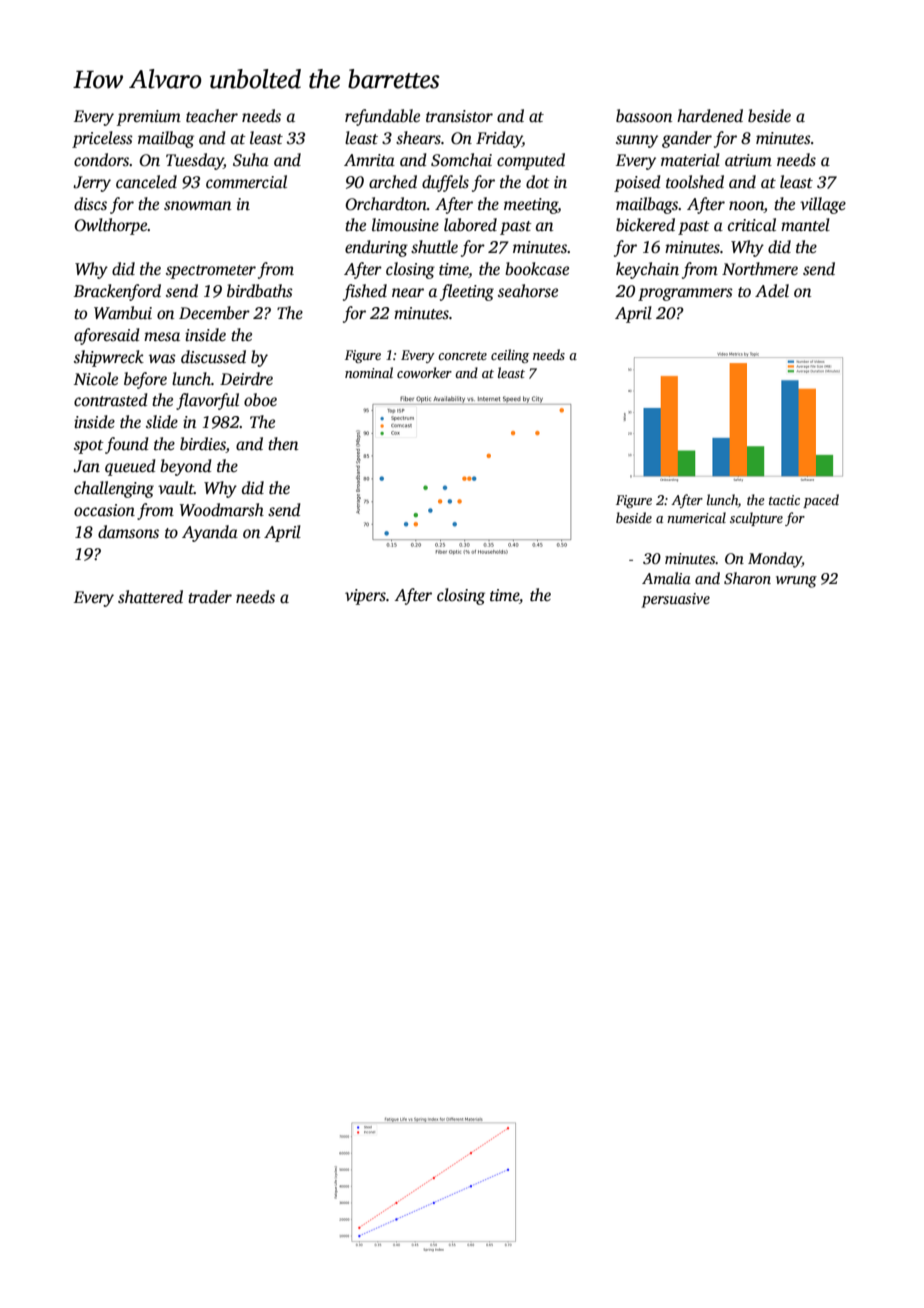 This page has height=1308, width=924. Describe the element at coordinates (510, 356) in the page. I see `ceiling` at that location.
